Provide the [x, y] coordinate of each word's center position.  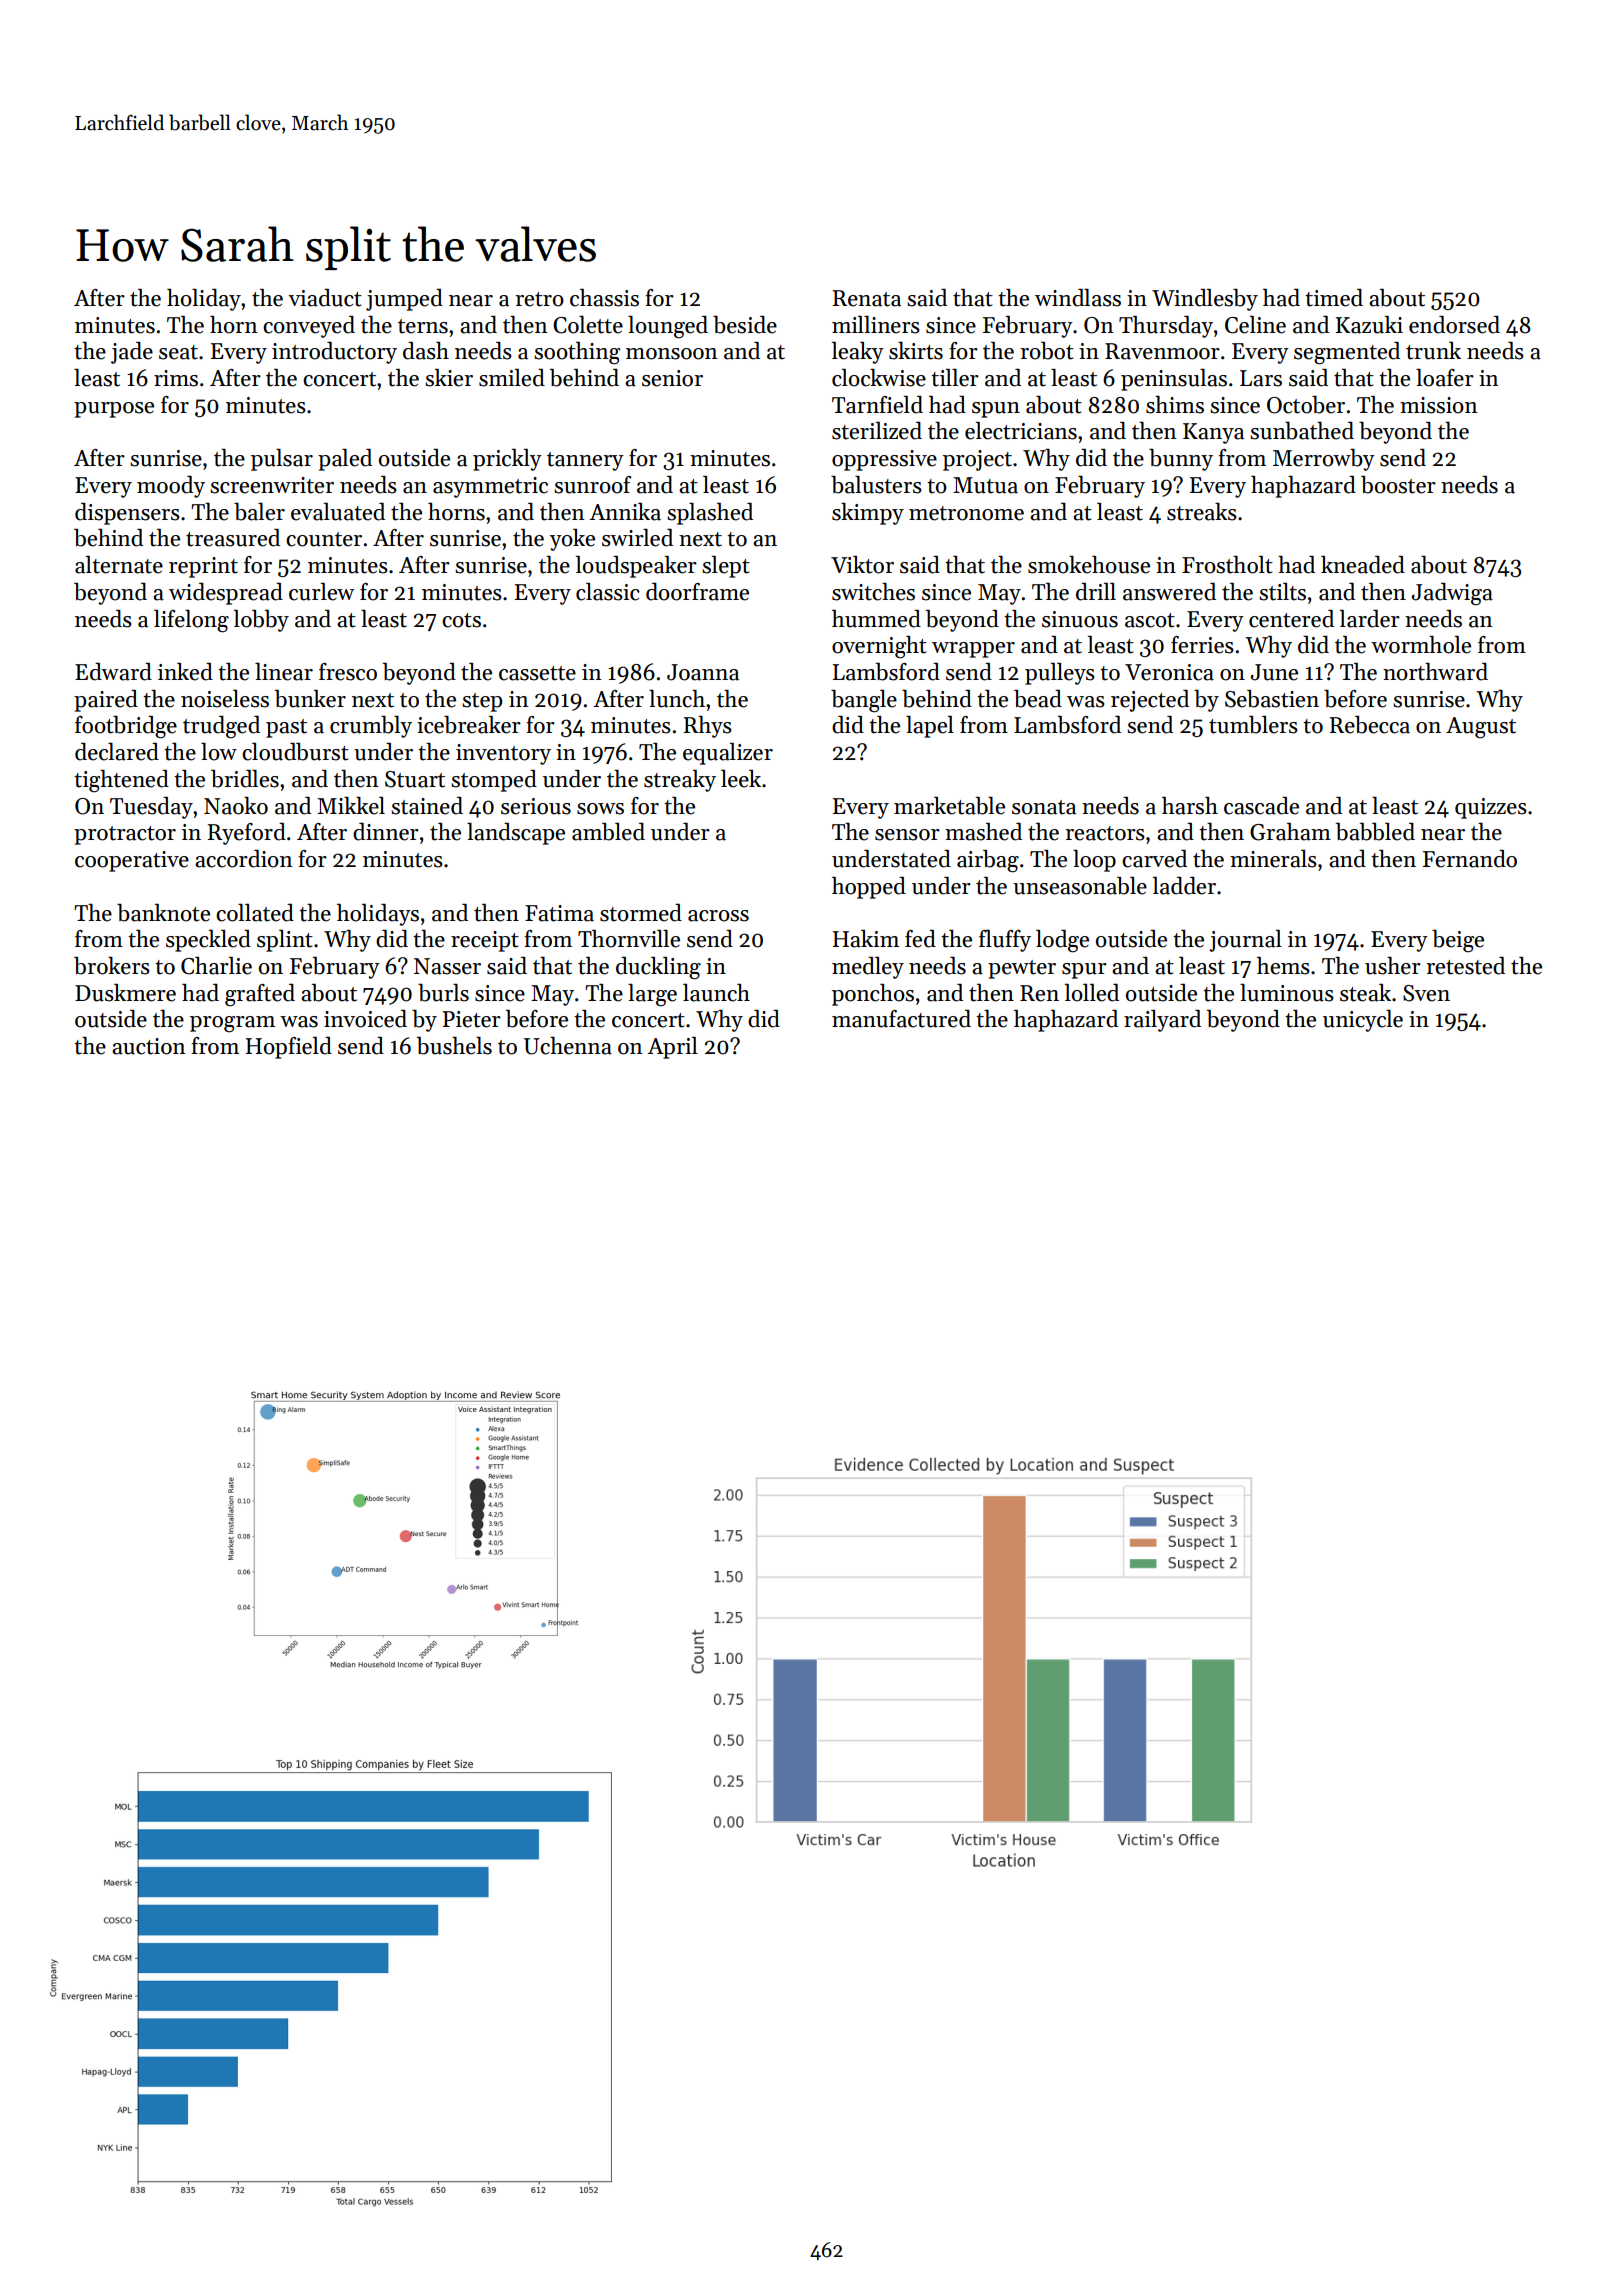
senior [672, 378]
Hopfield [289, 1048]
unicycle [1363, 1021]
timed [1334, 298]
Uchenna [568, 1046]
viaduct [325, 298]
